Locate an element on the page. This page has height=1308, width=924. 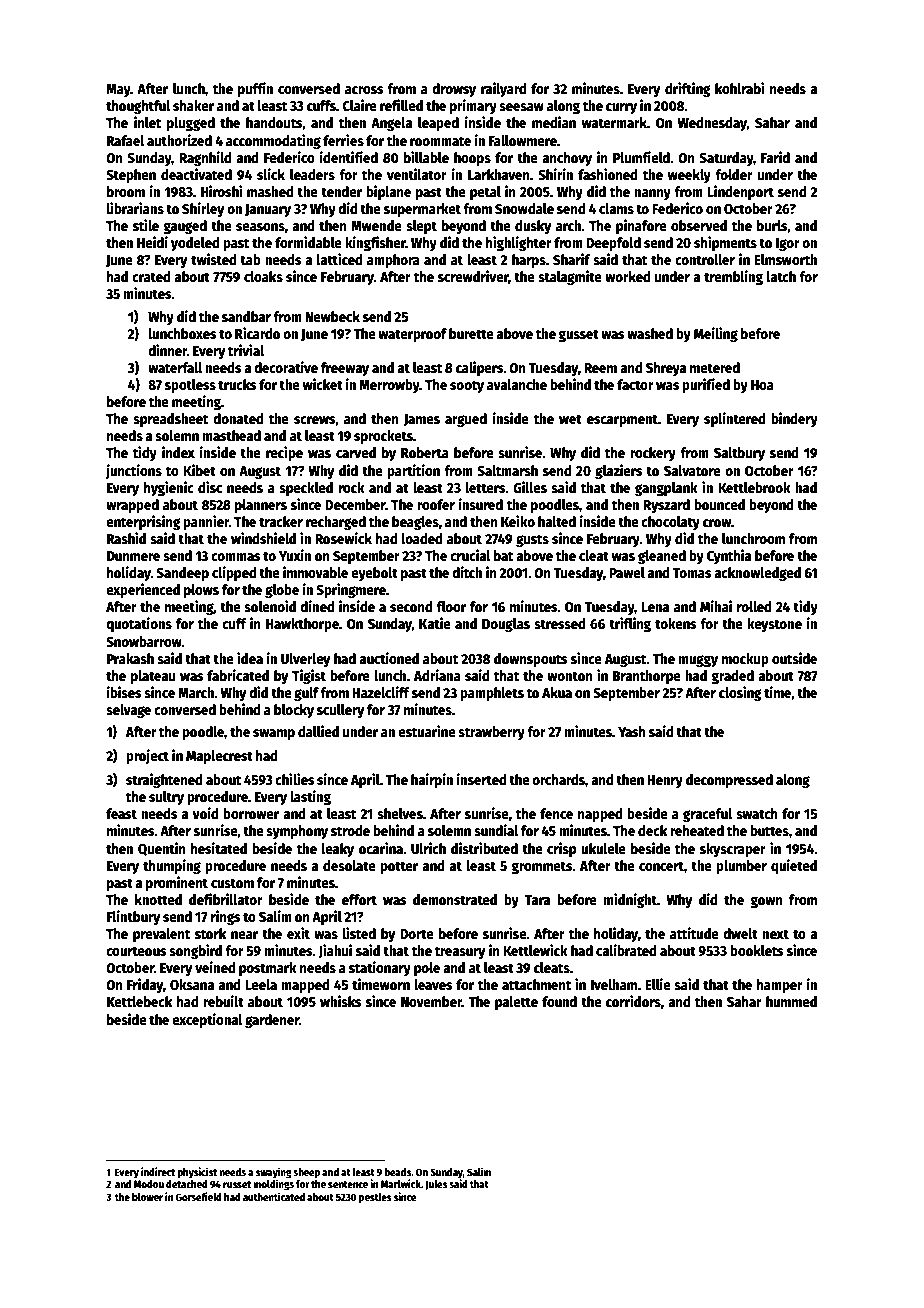
shelves is located at coordinates (400, 813).
